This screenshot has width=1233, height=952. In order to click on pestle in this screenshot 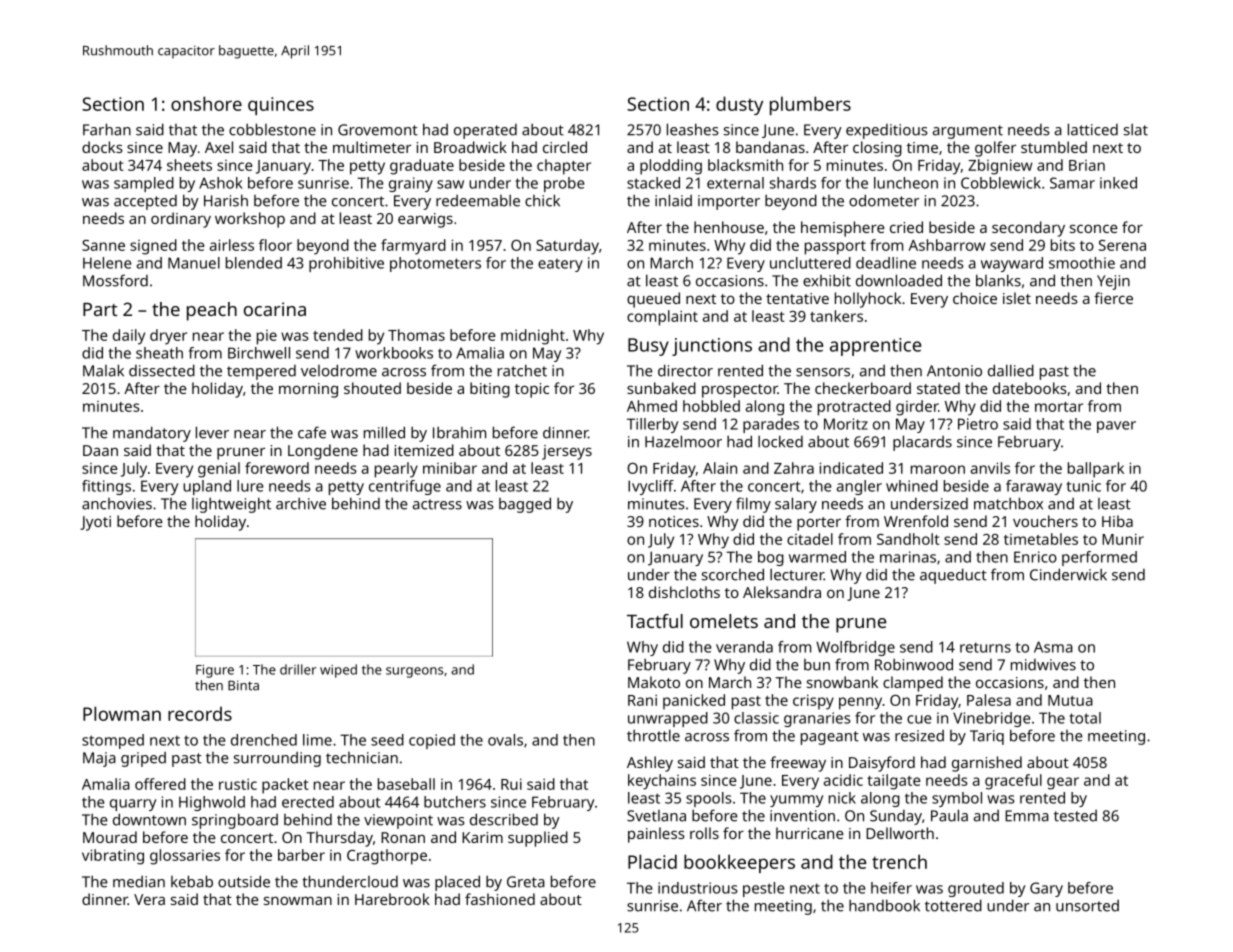, I will do `click(763, 889)`.
